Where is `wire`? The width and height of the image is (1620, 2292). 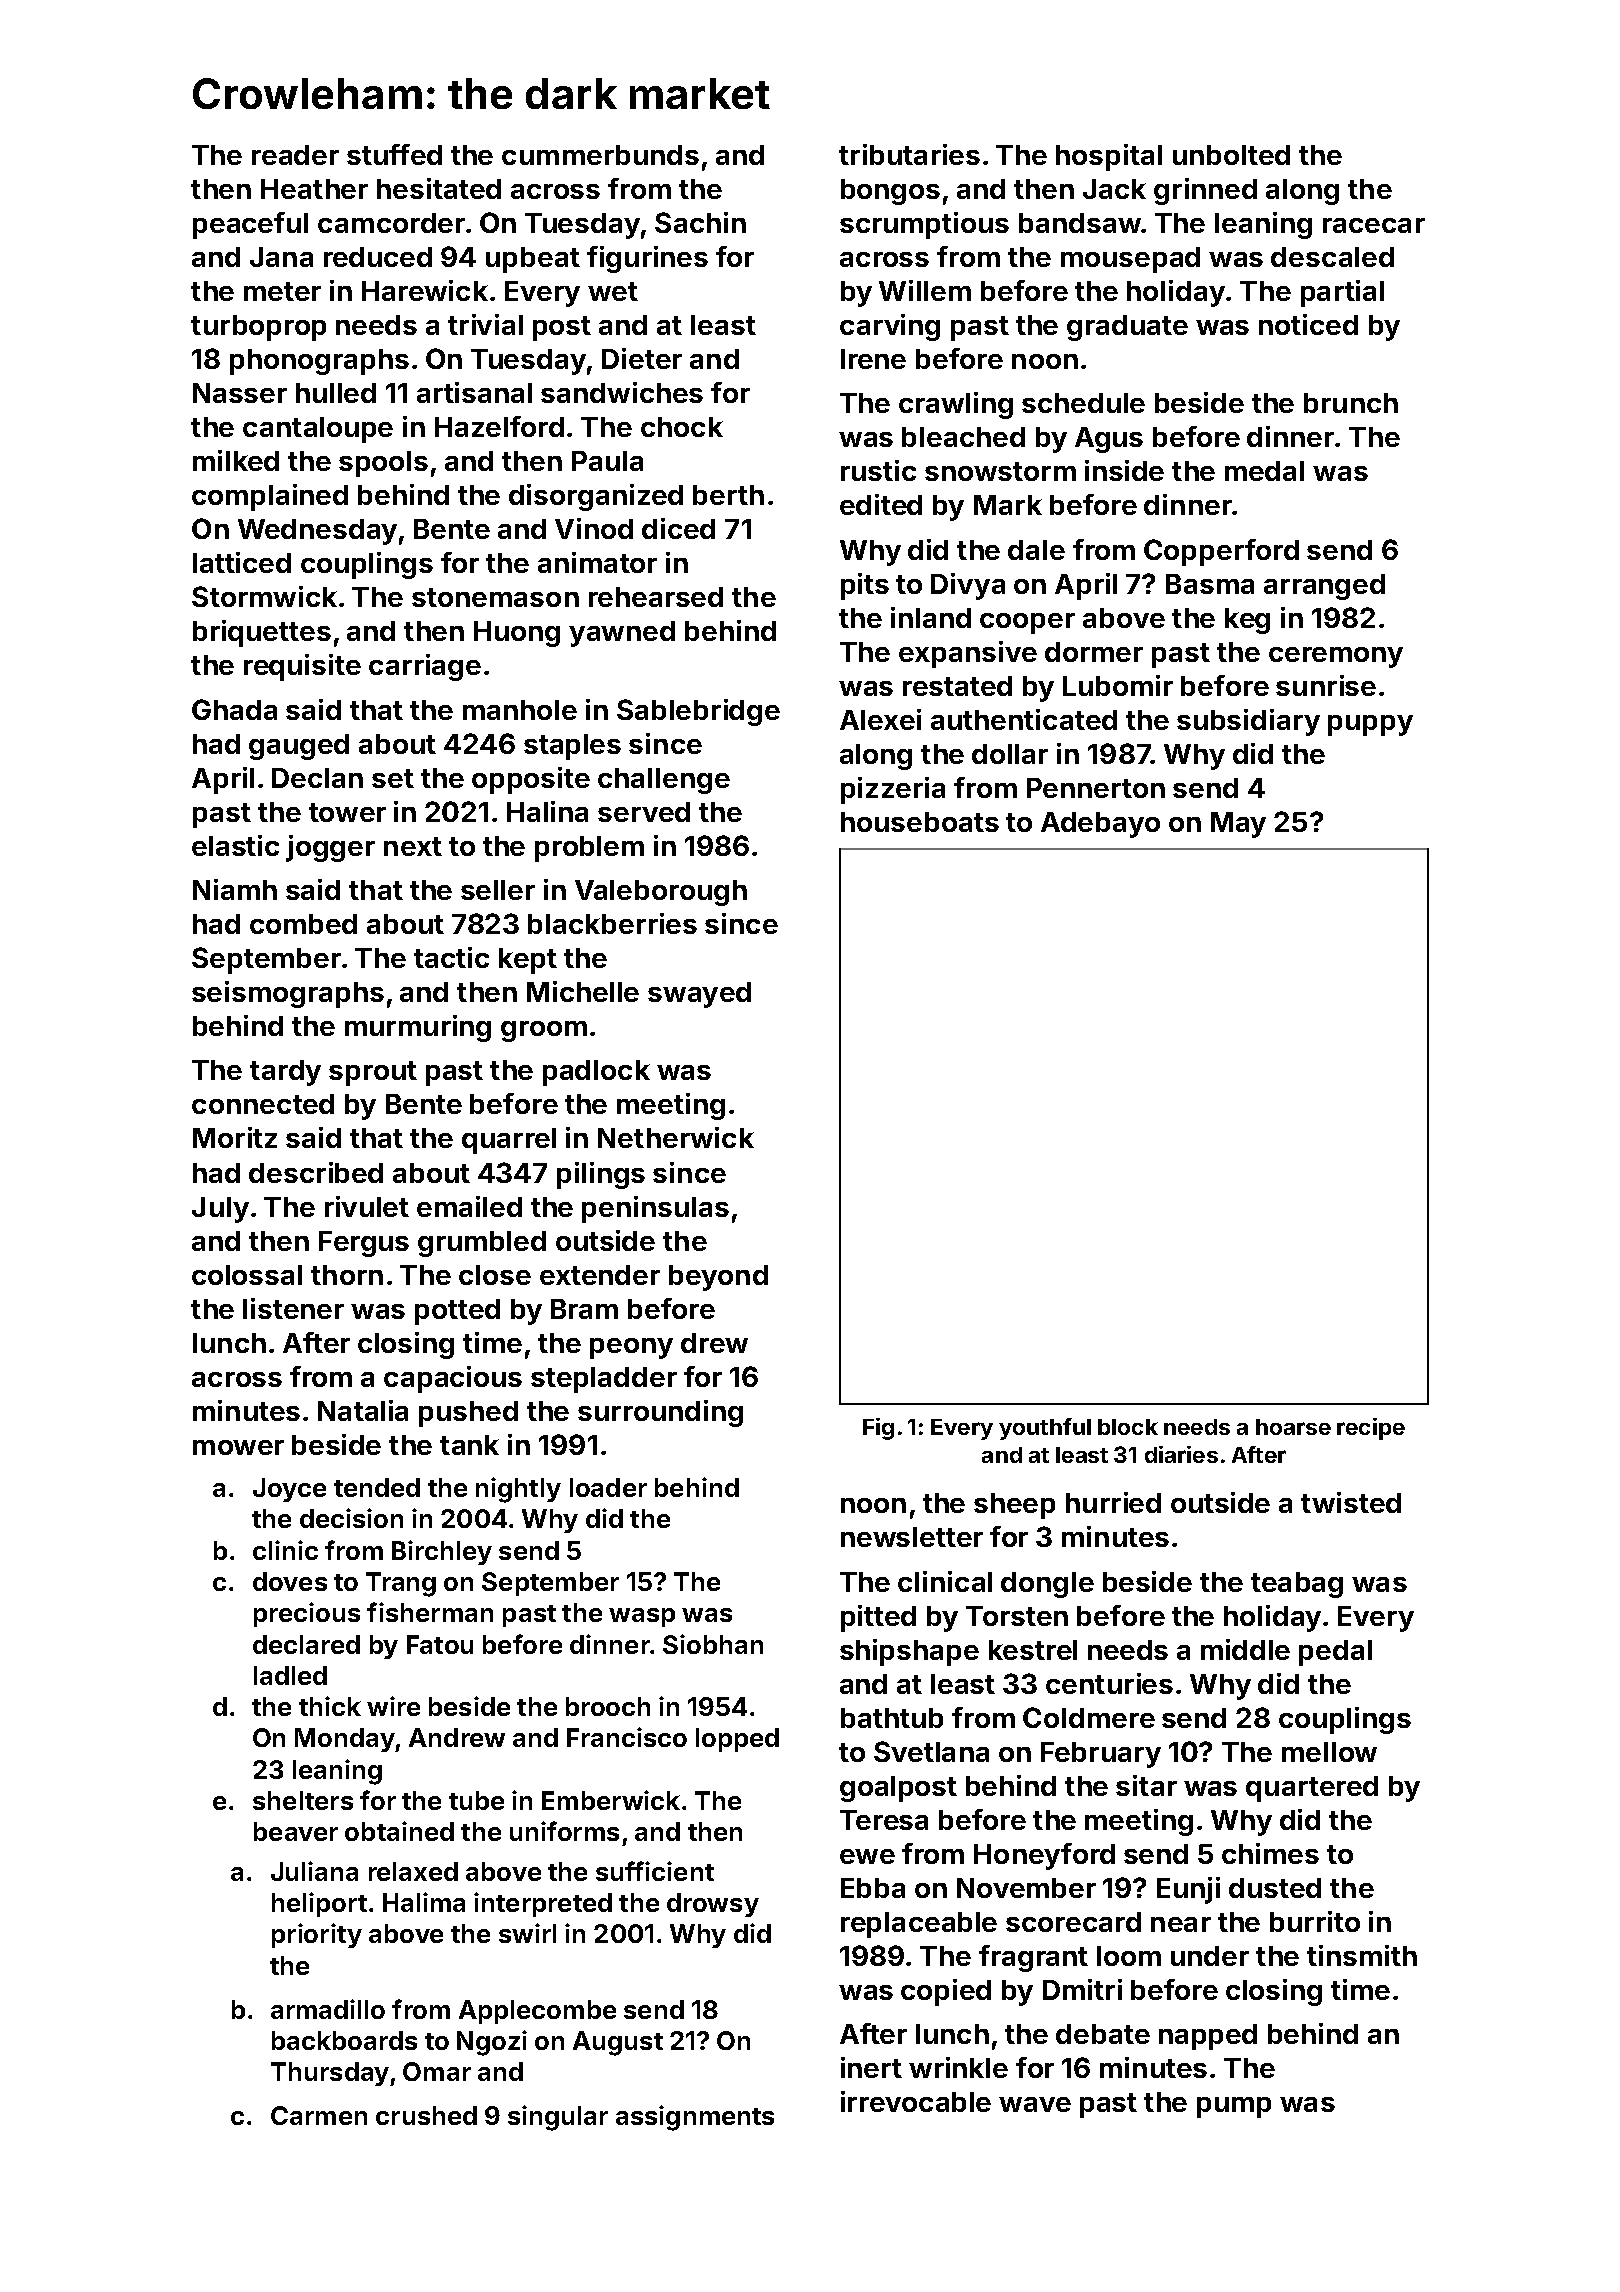 wire is located at coordinates (393, 1706).
